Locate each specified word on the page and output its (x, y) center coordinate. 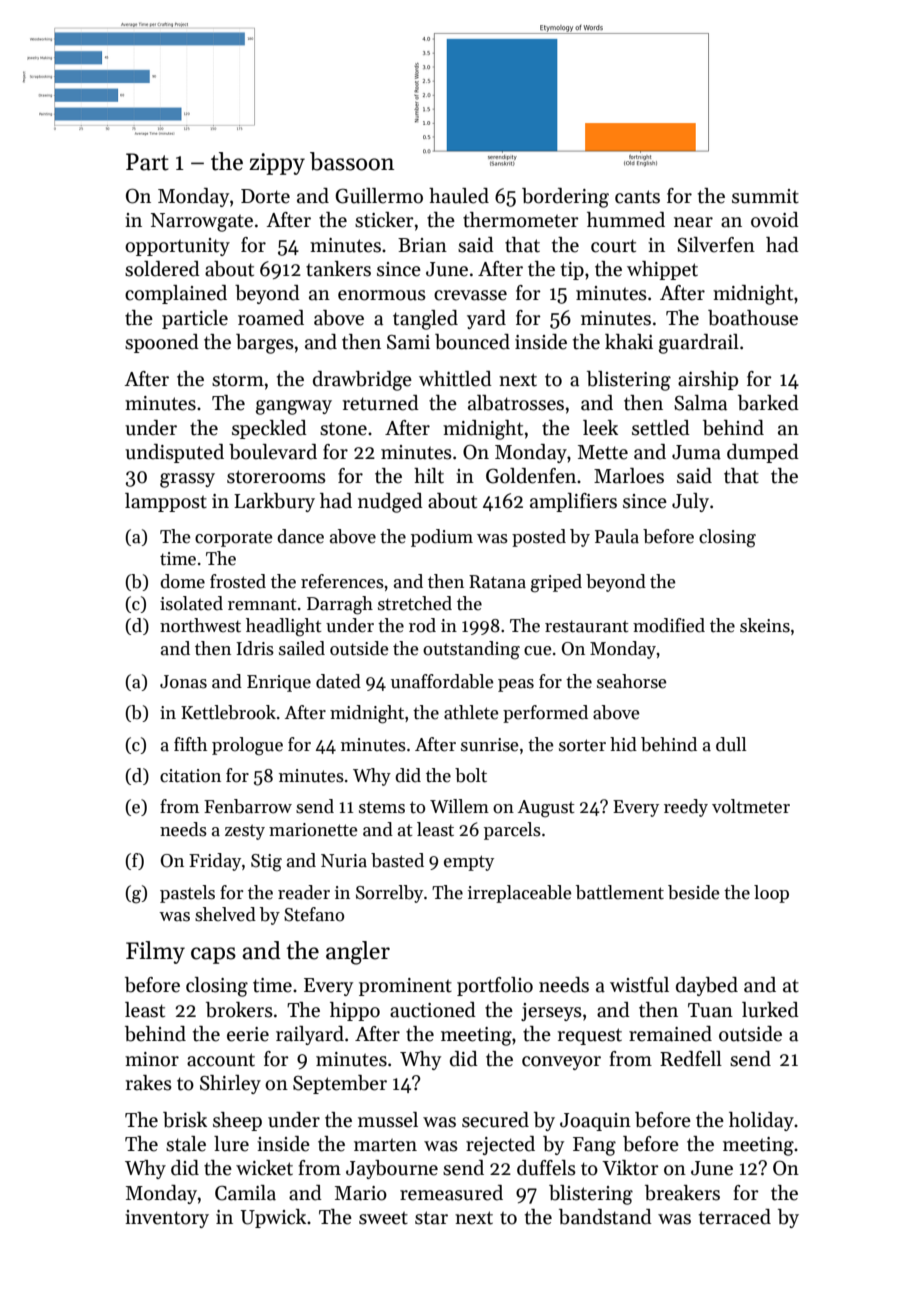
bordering (565, 198)
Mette (603, 452)
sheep (237, 1121)
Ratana (497, 582)
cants (637, 197)
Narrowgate (202, 222)
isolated (191, 603)
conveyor (561, 1063)
